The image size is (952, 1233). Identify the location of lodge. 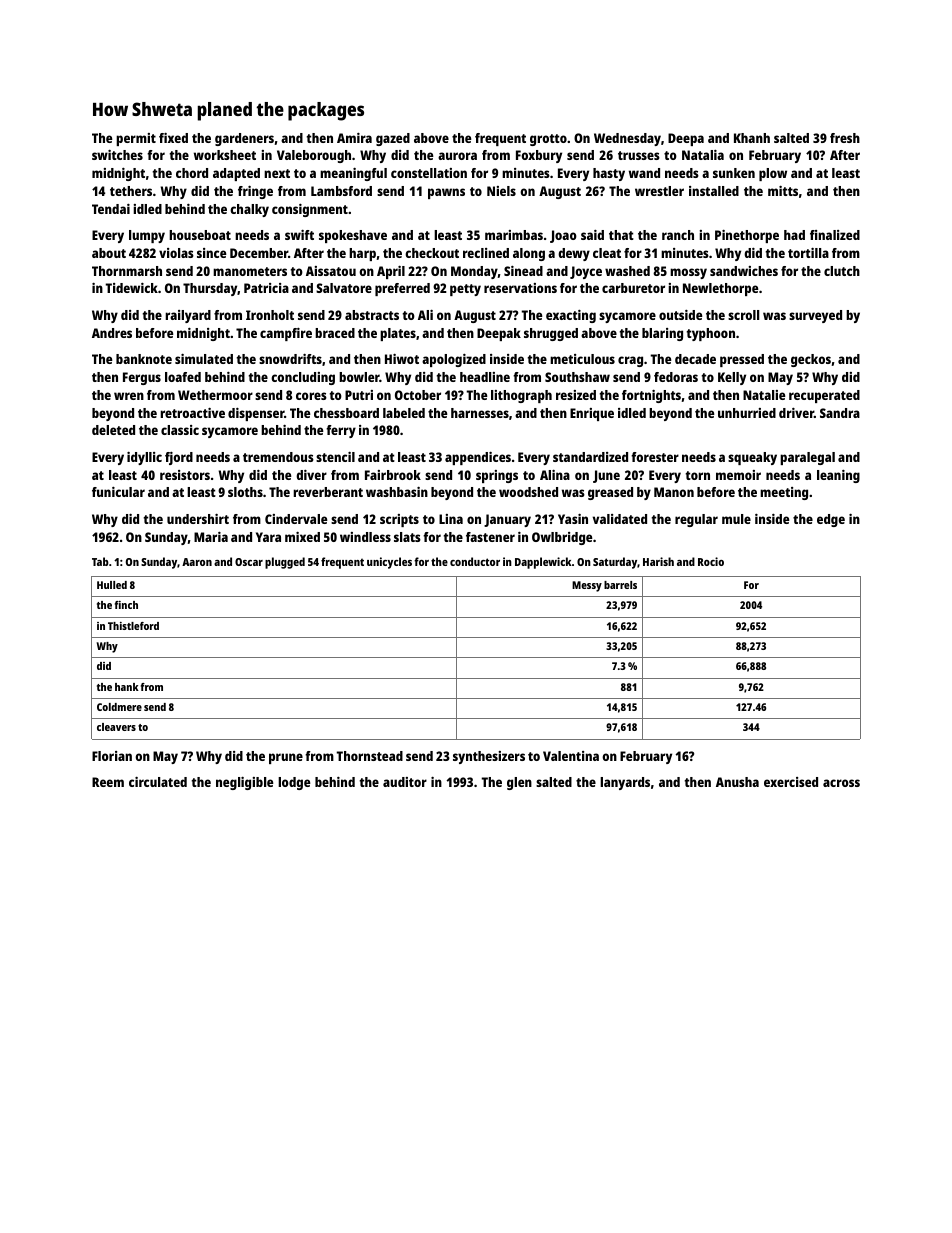
(294, 783).
